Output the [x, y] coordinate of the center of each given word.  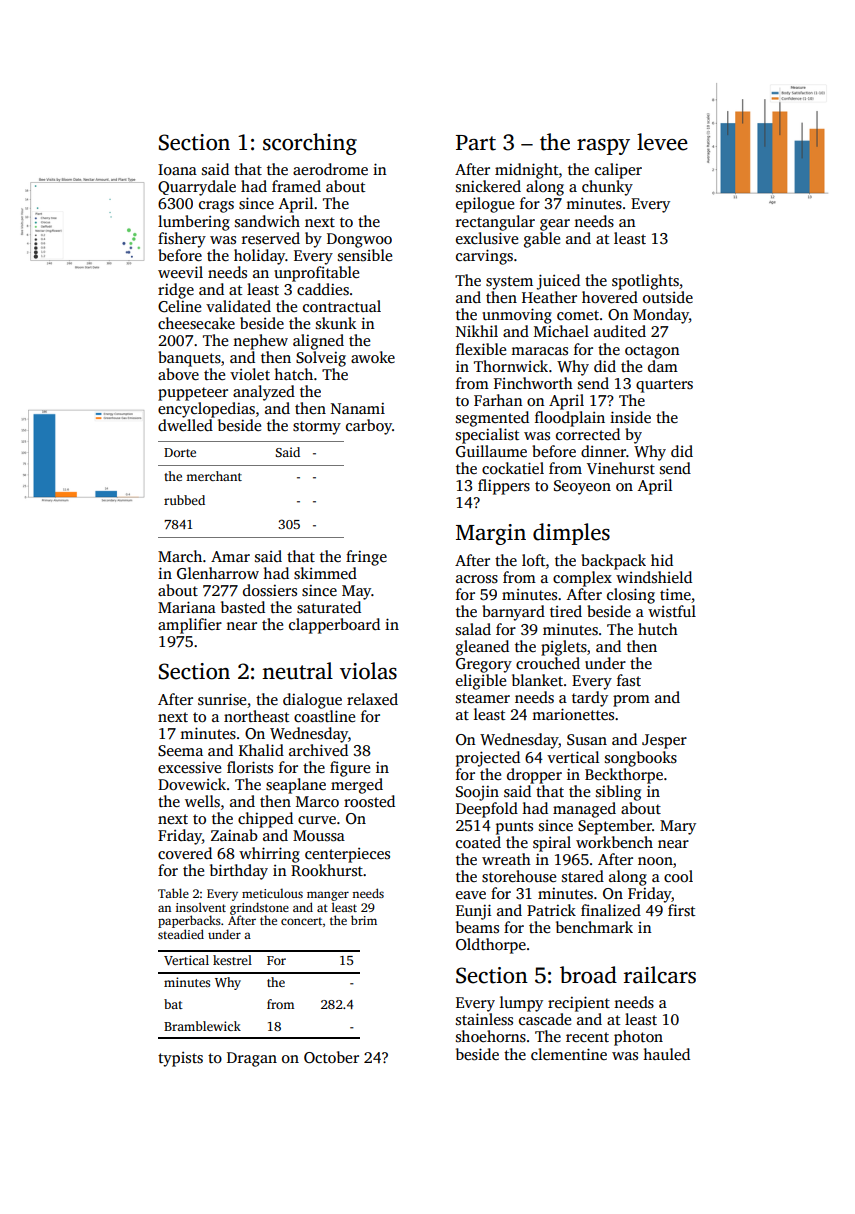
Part [476, 143]
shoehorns [491, 1036]
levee [662, 142]
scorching [310, 144]
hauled [666, 1054]
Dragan [252, 1059]
